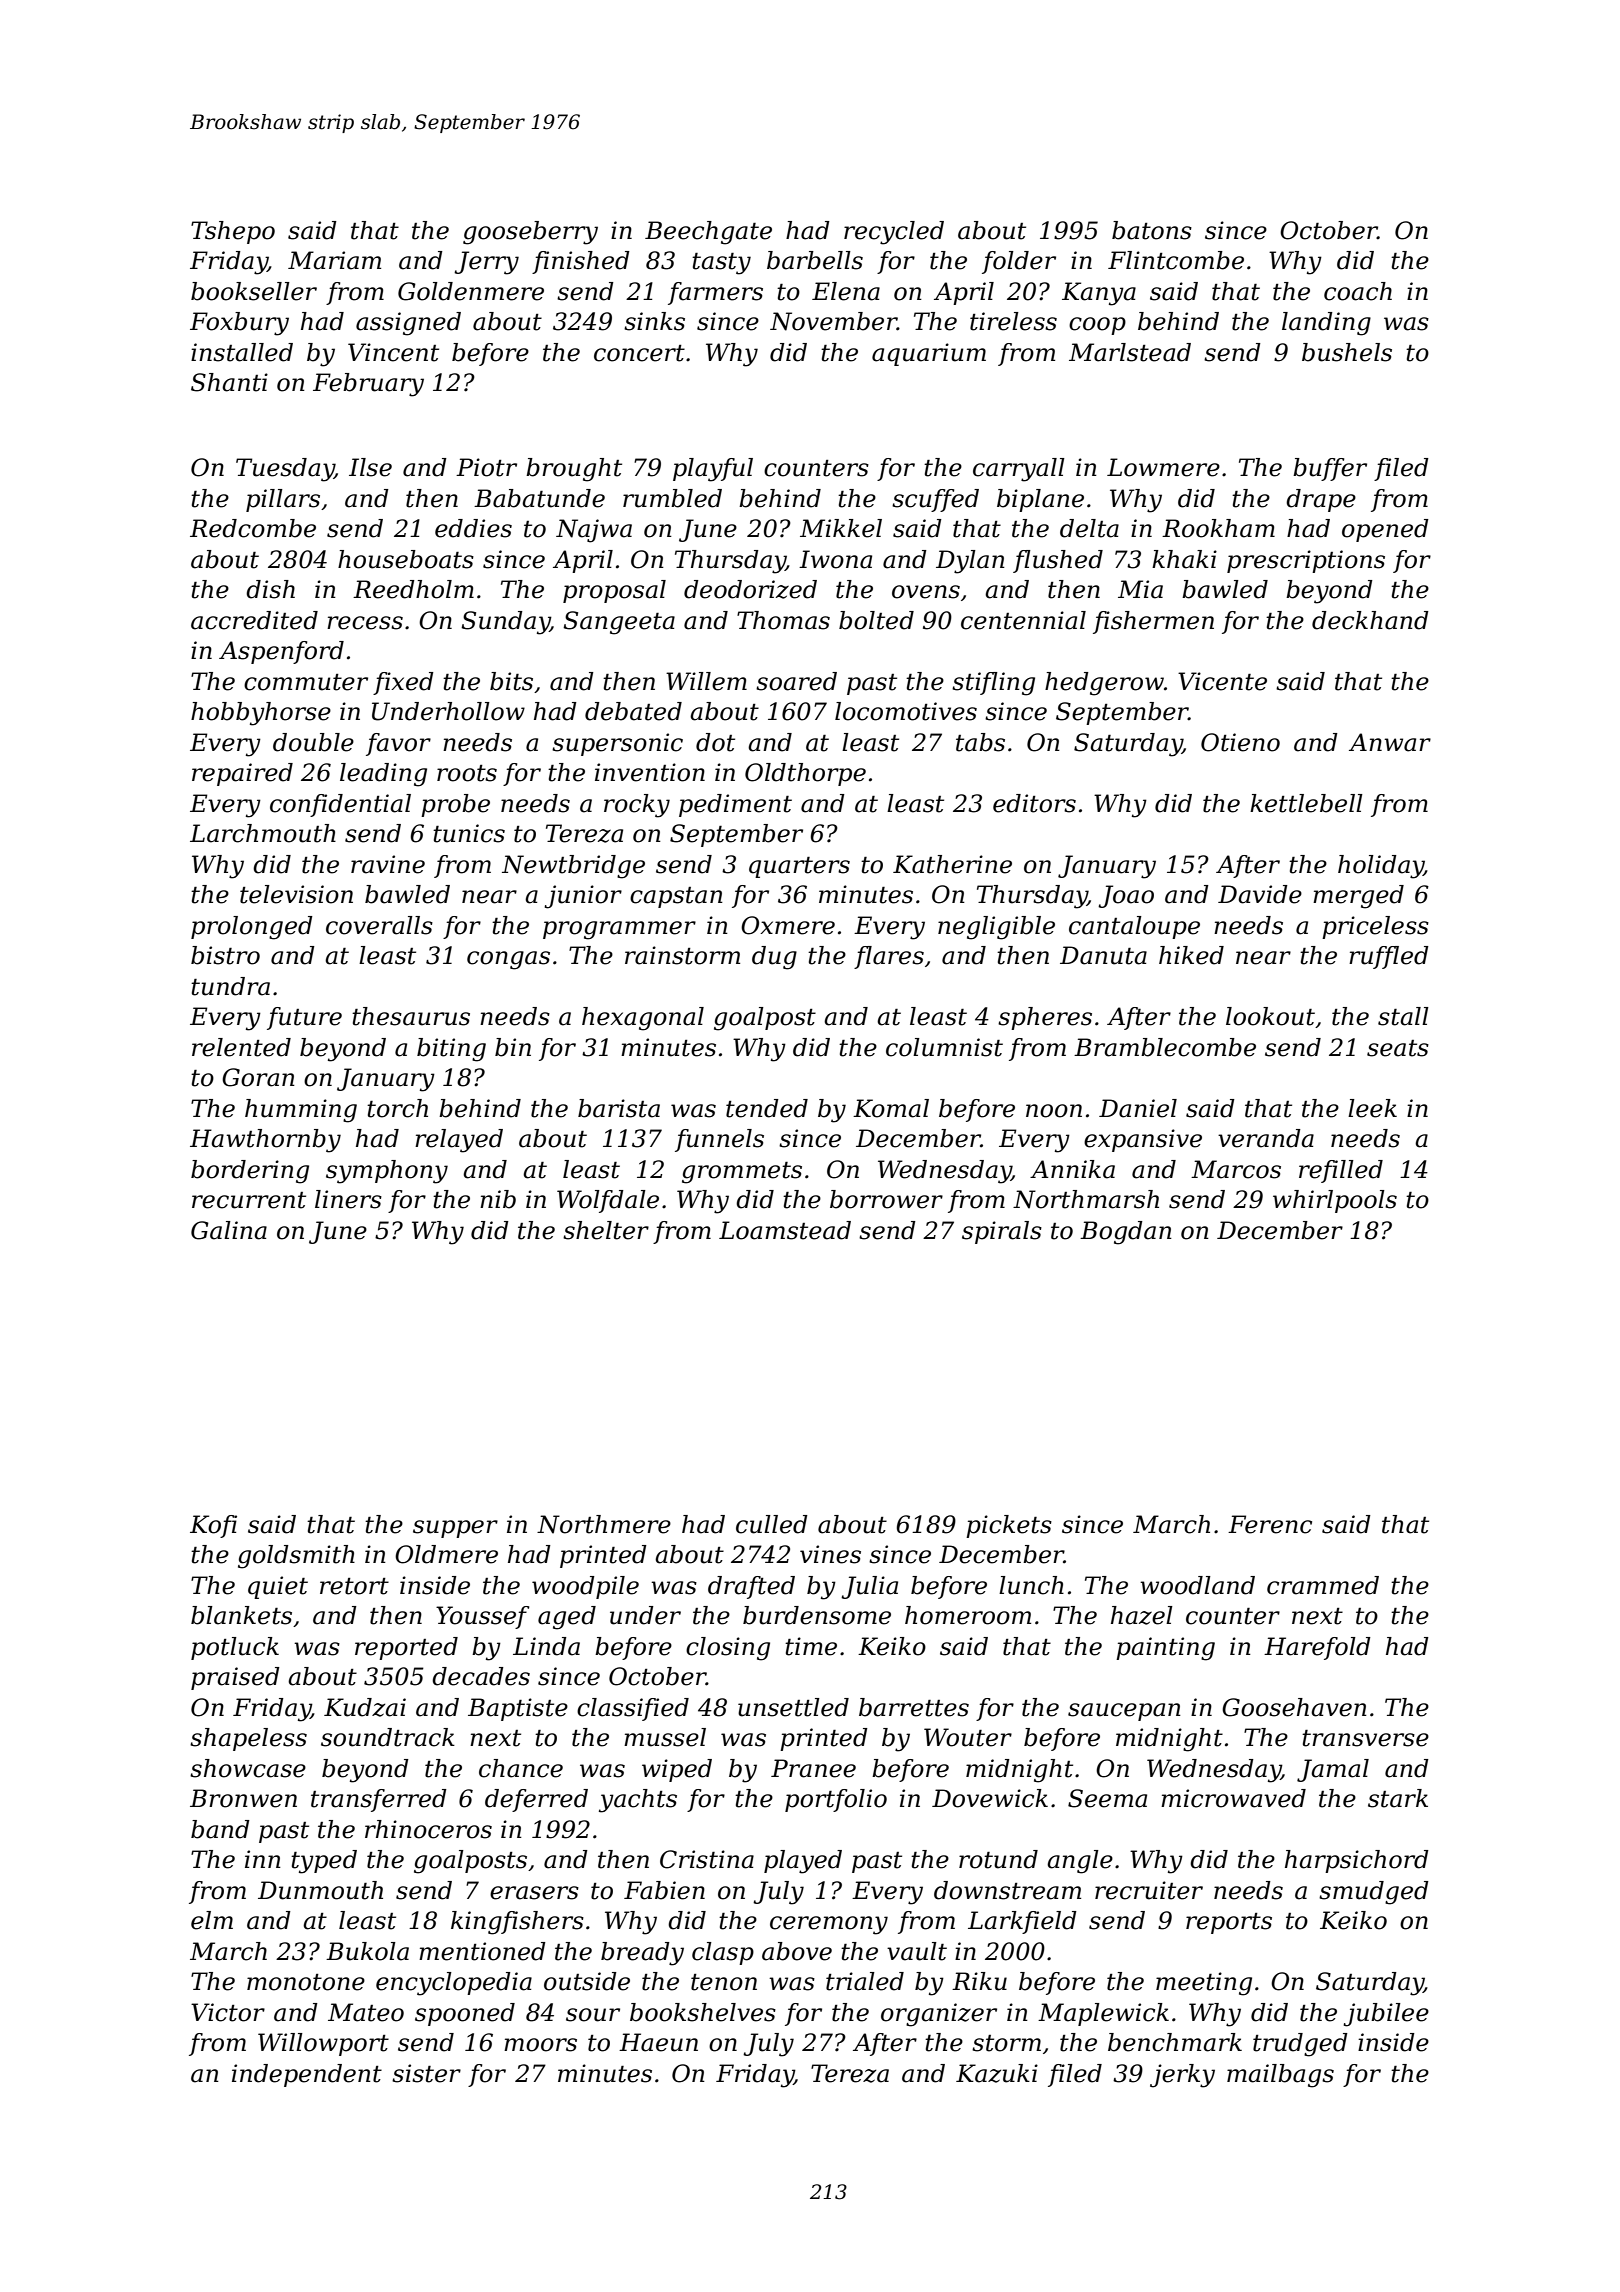 The width and height of the screenshot is (1620, 2292). I want to click on soared, so click(796, 681).
